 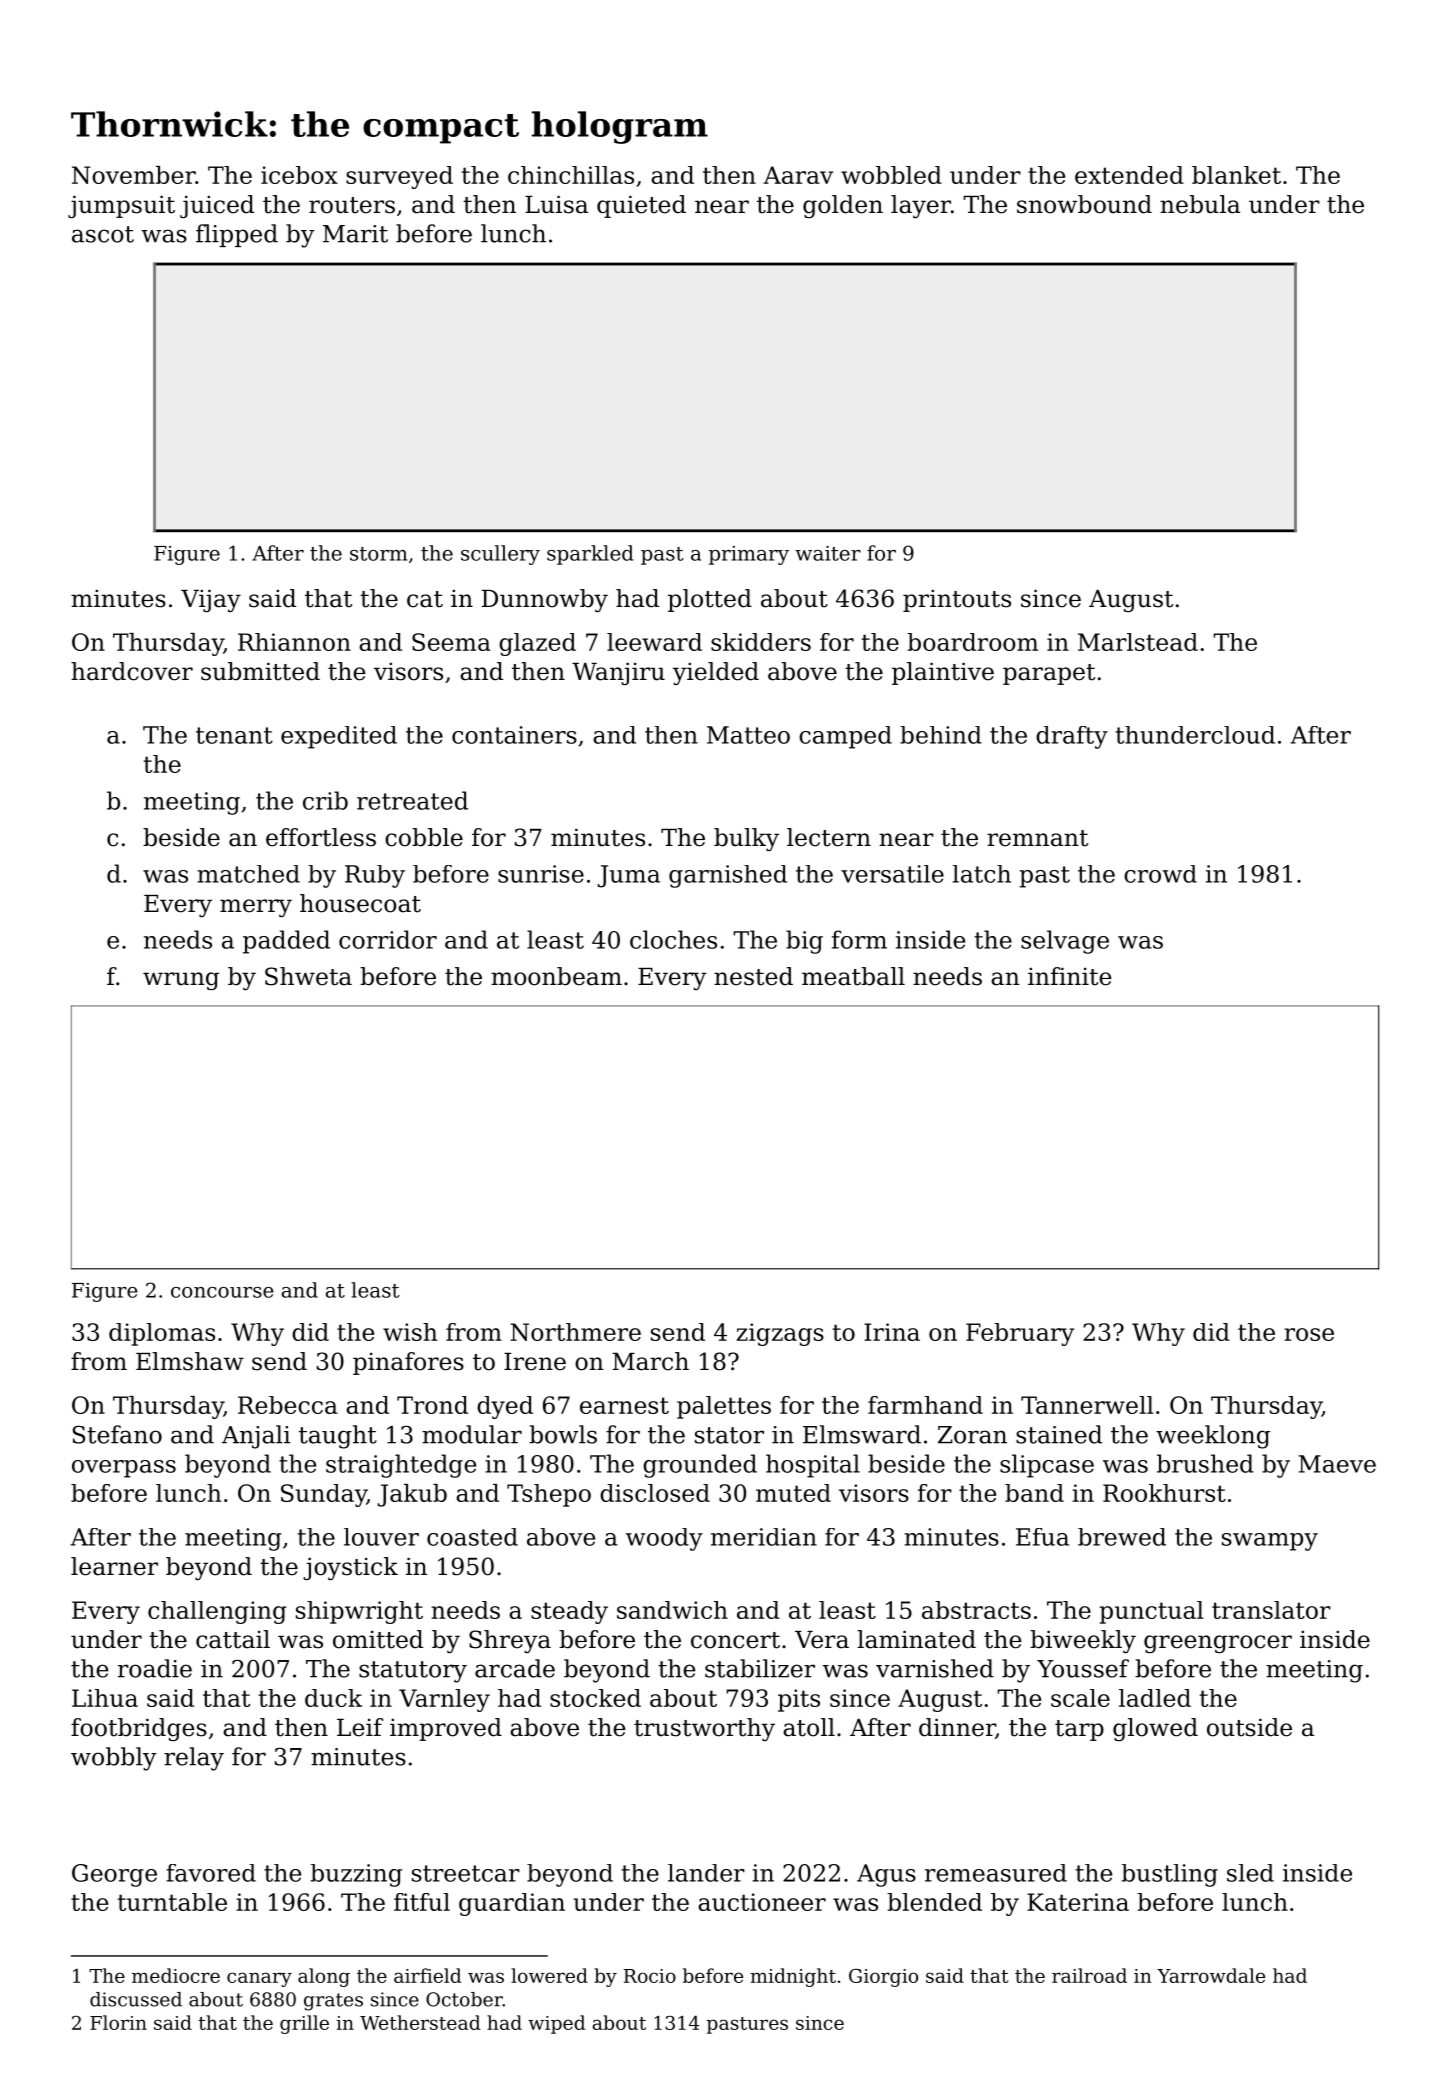 What do you see at coordinates (556, 204) in the screenshot?
I see `Luisa` at bounding box center [556, 204].
